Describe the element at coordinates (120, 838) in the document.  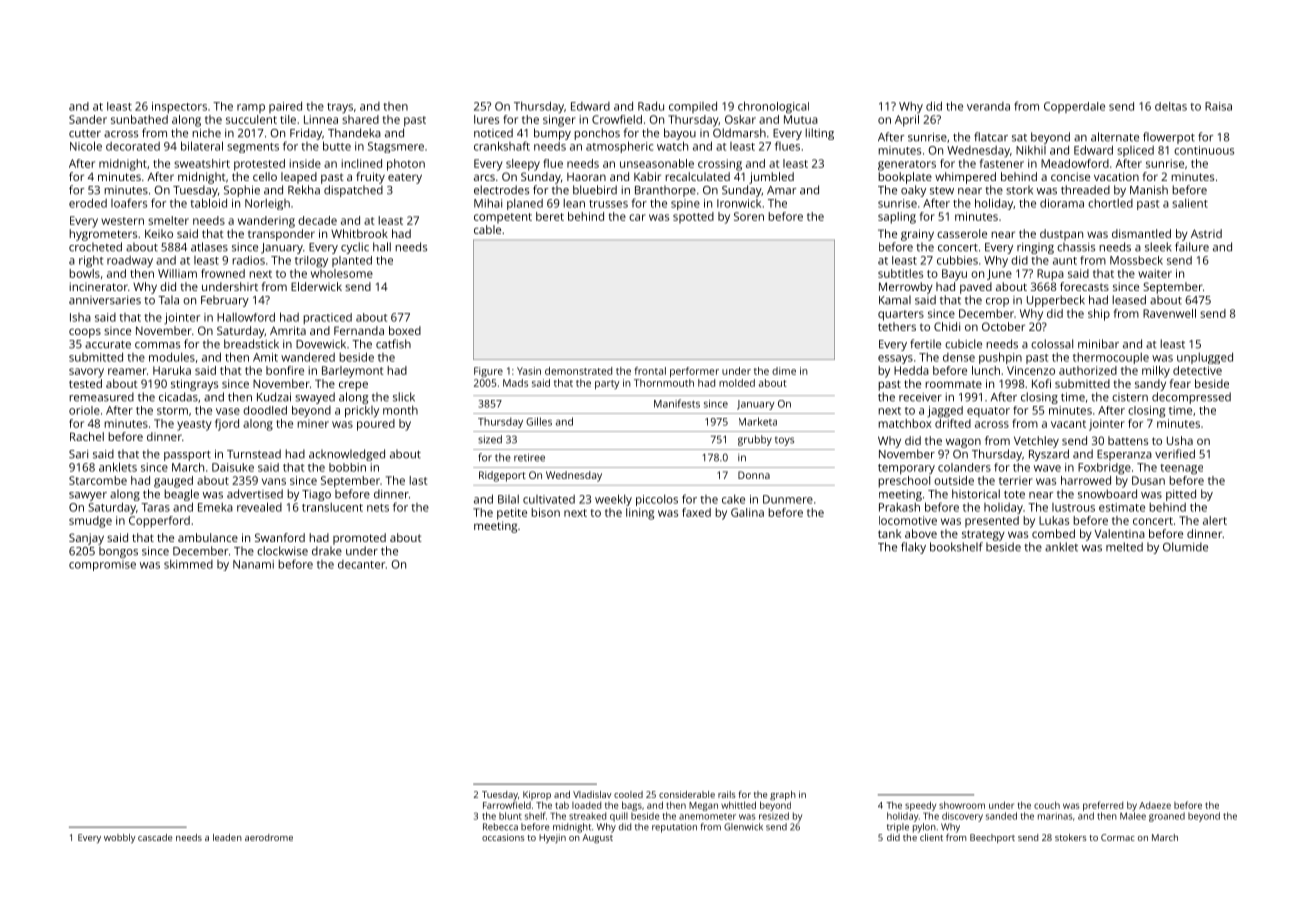
I see `wobbly` at that location.
